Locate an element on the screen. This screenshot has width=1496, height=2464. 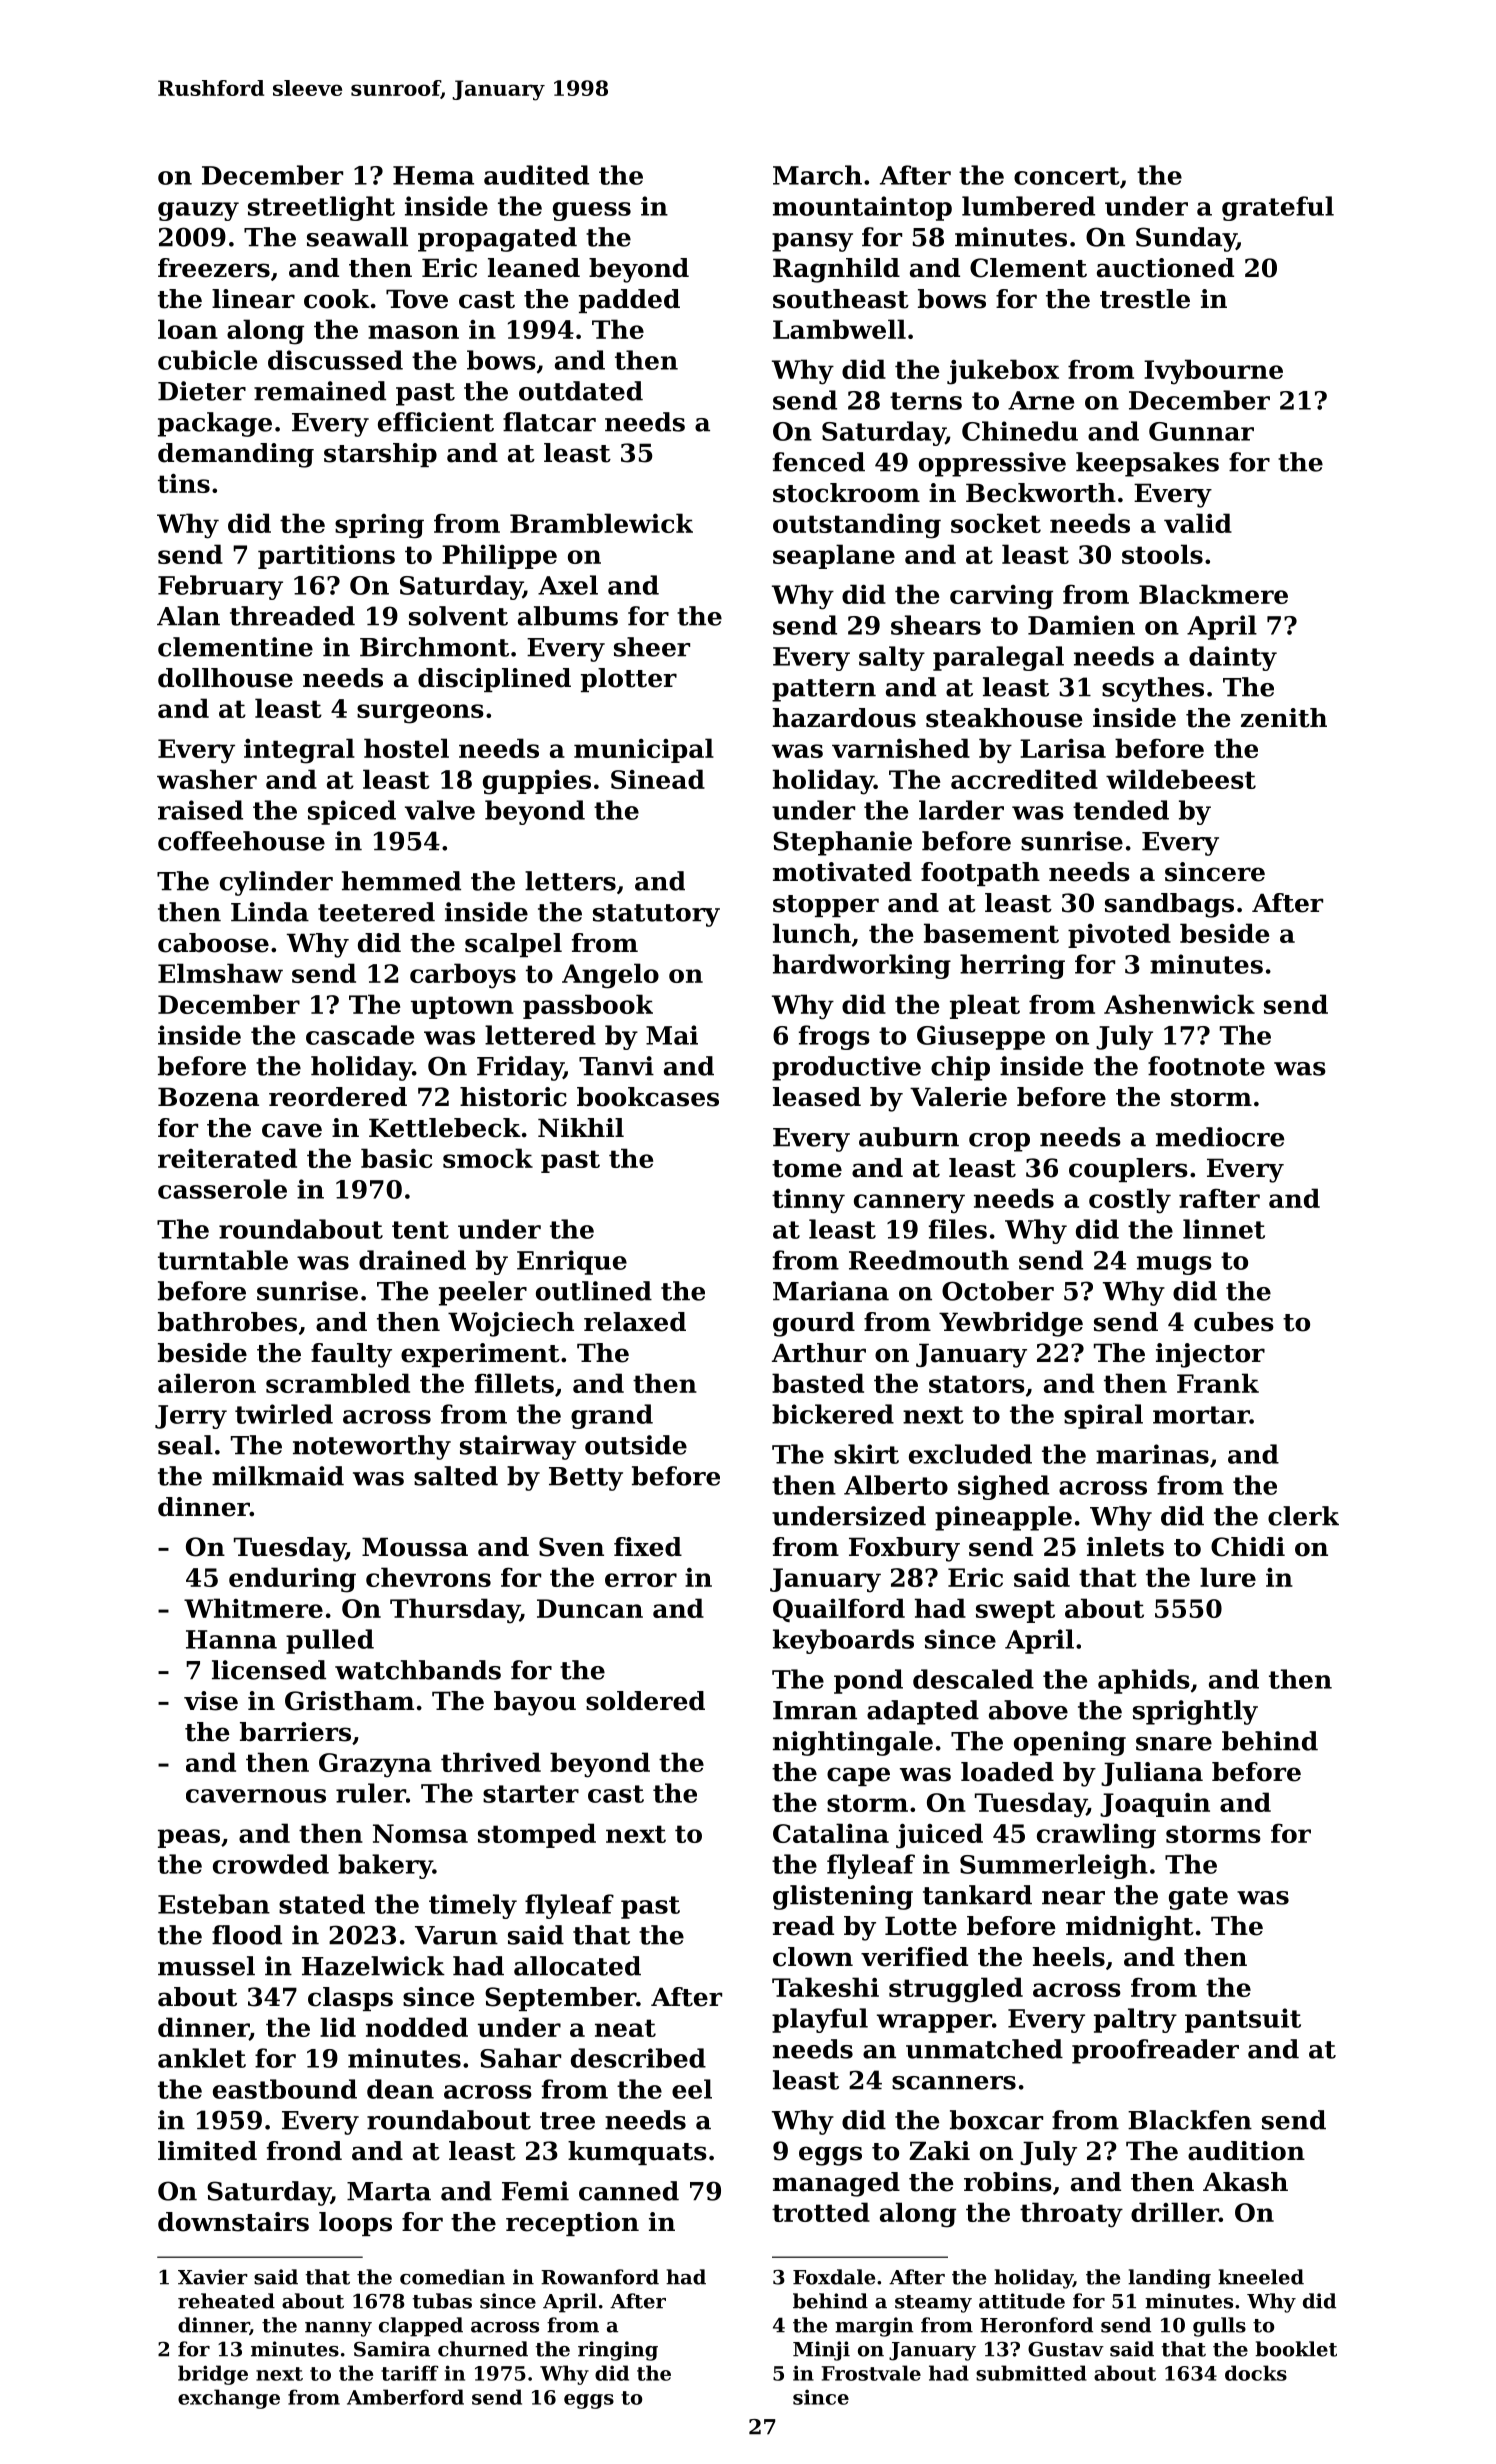
concert is located at coordinates (1067, 176).
